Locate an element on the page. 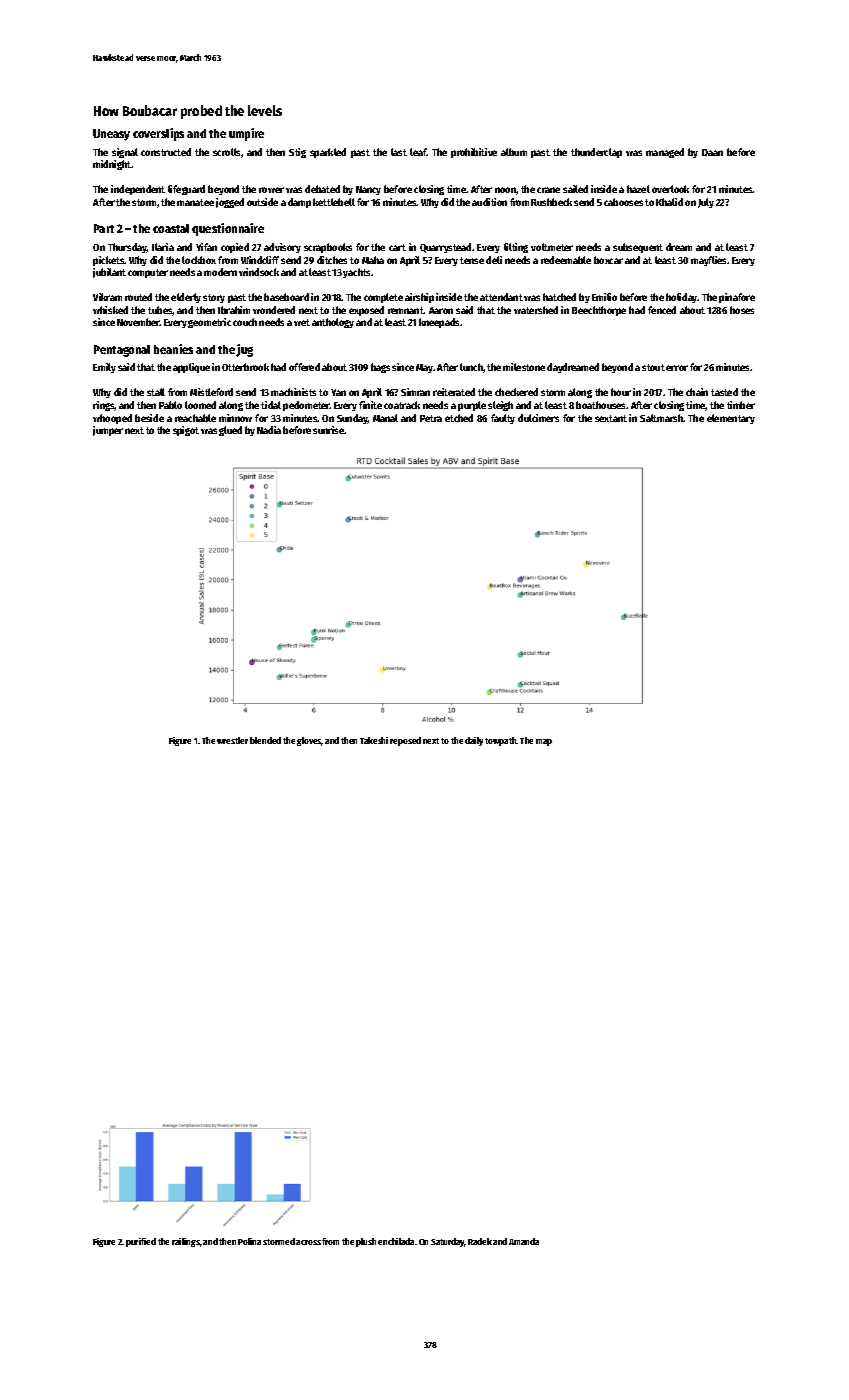 The width and height of the page is (849, 1400). railings is located at coordinates (186, 1242).
